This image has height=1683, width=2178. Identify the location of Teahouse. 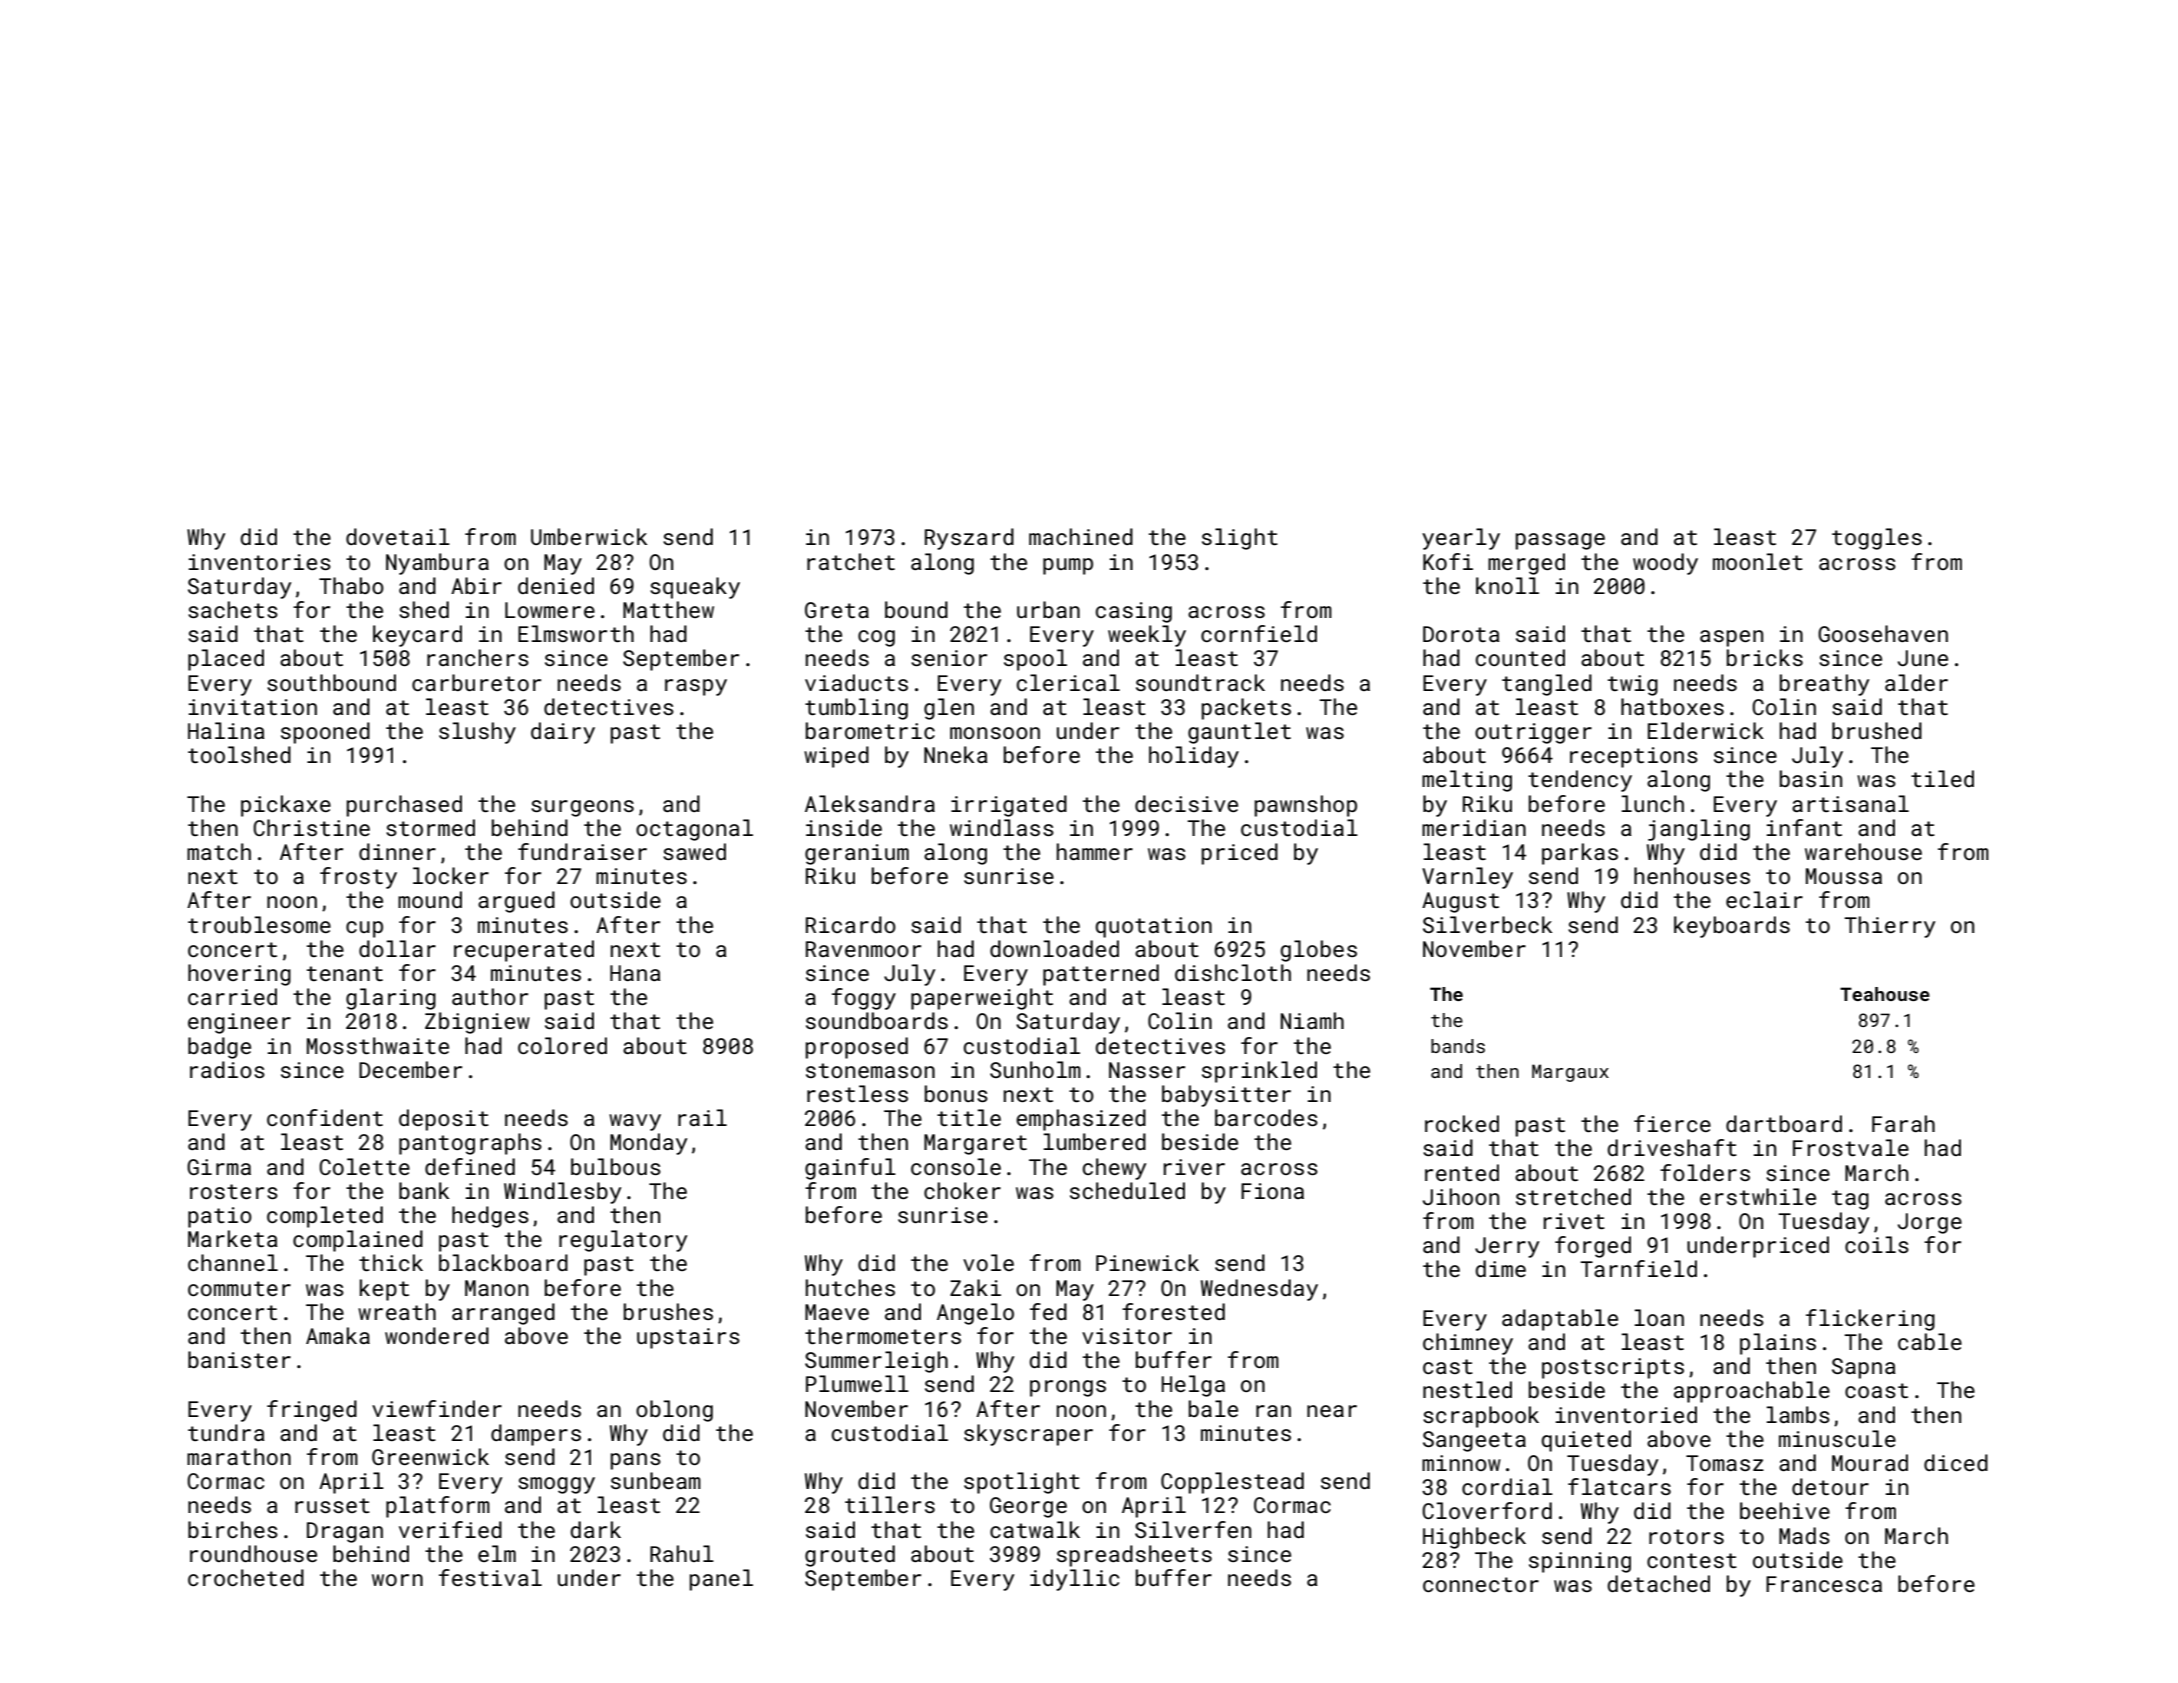
(1885, 994).
